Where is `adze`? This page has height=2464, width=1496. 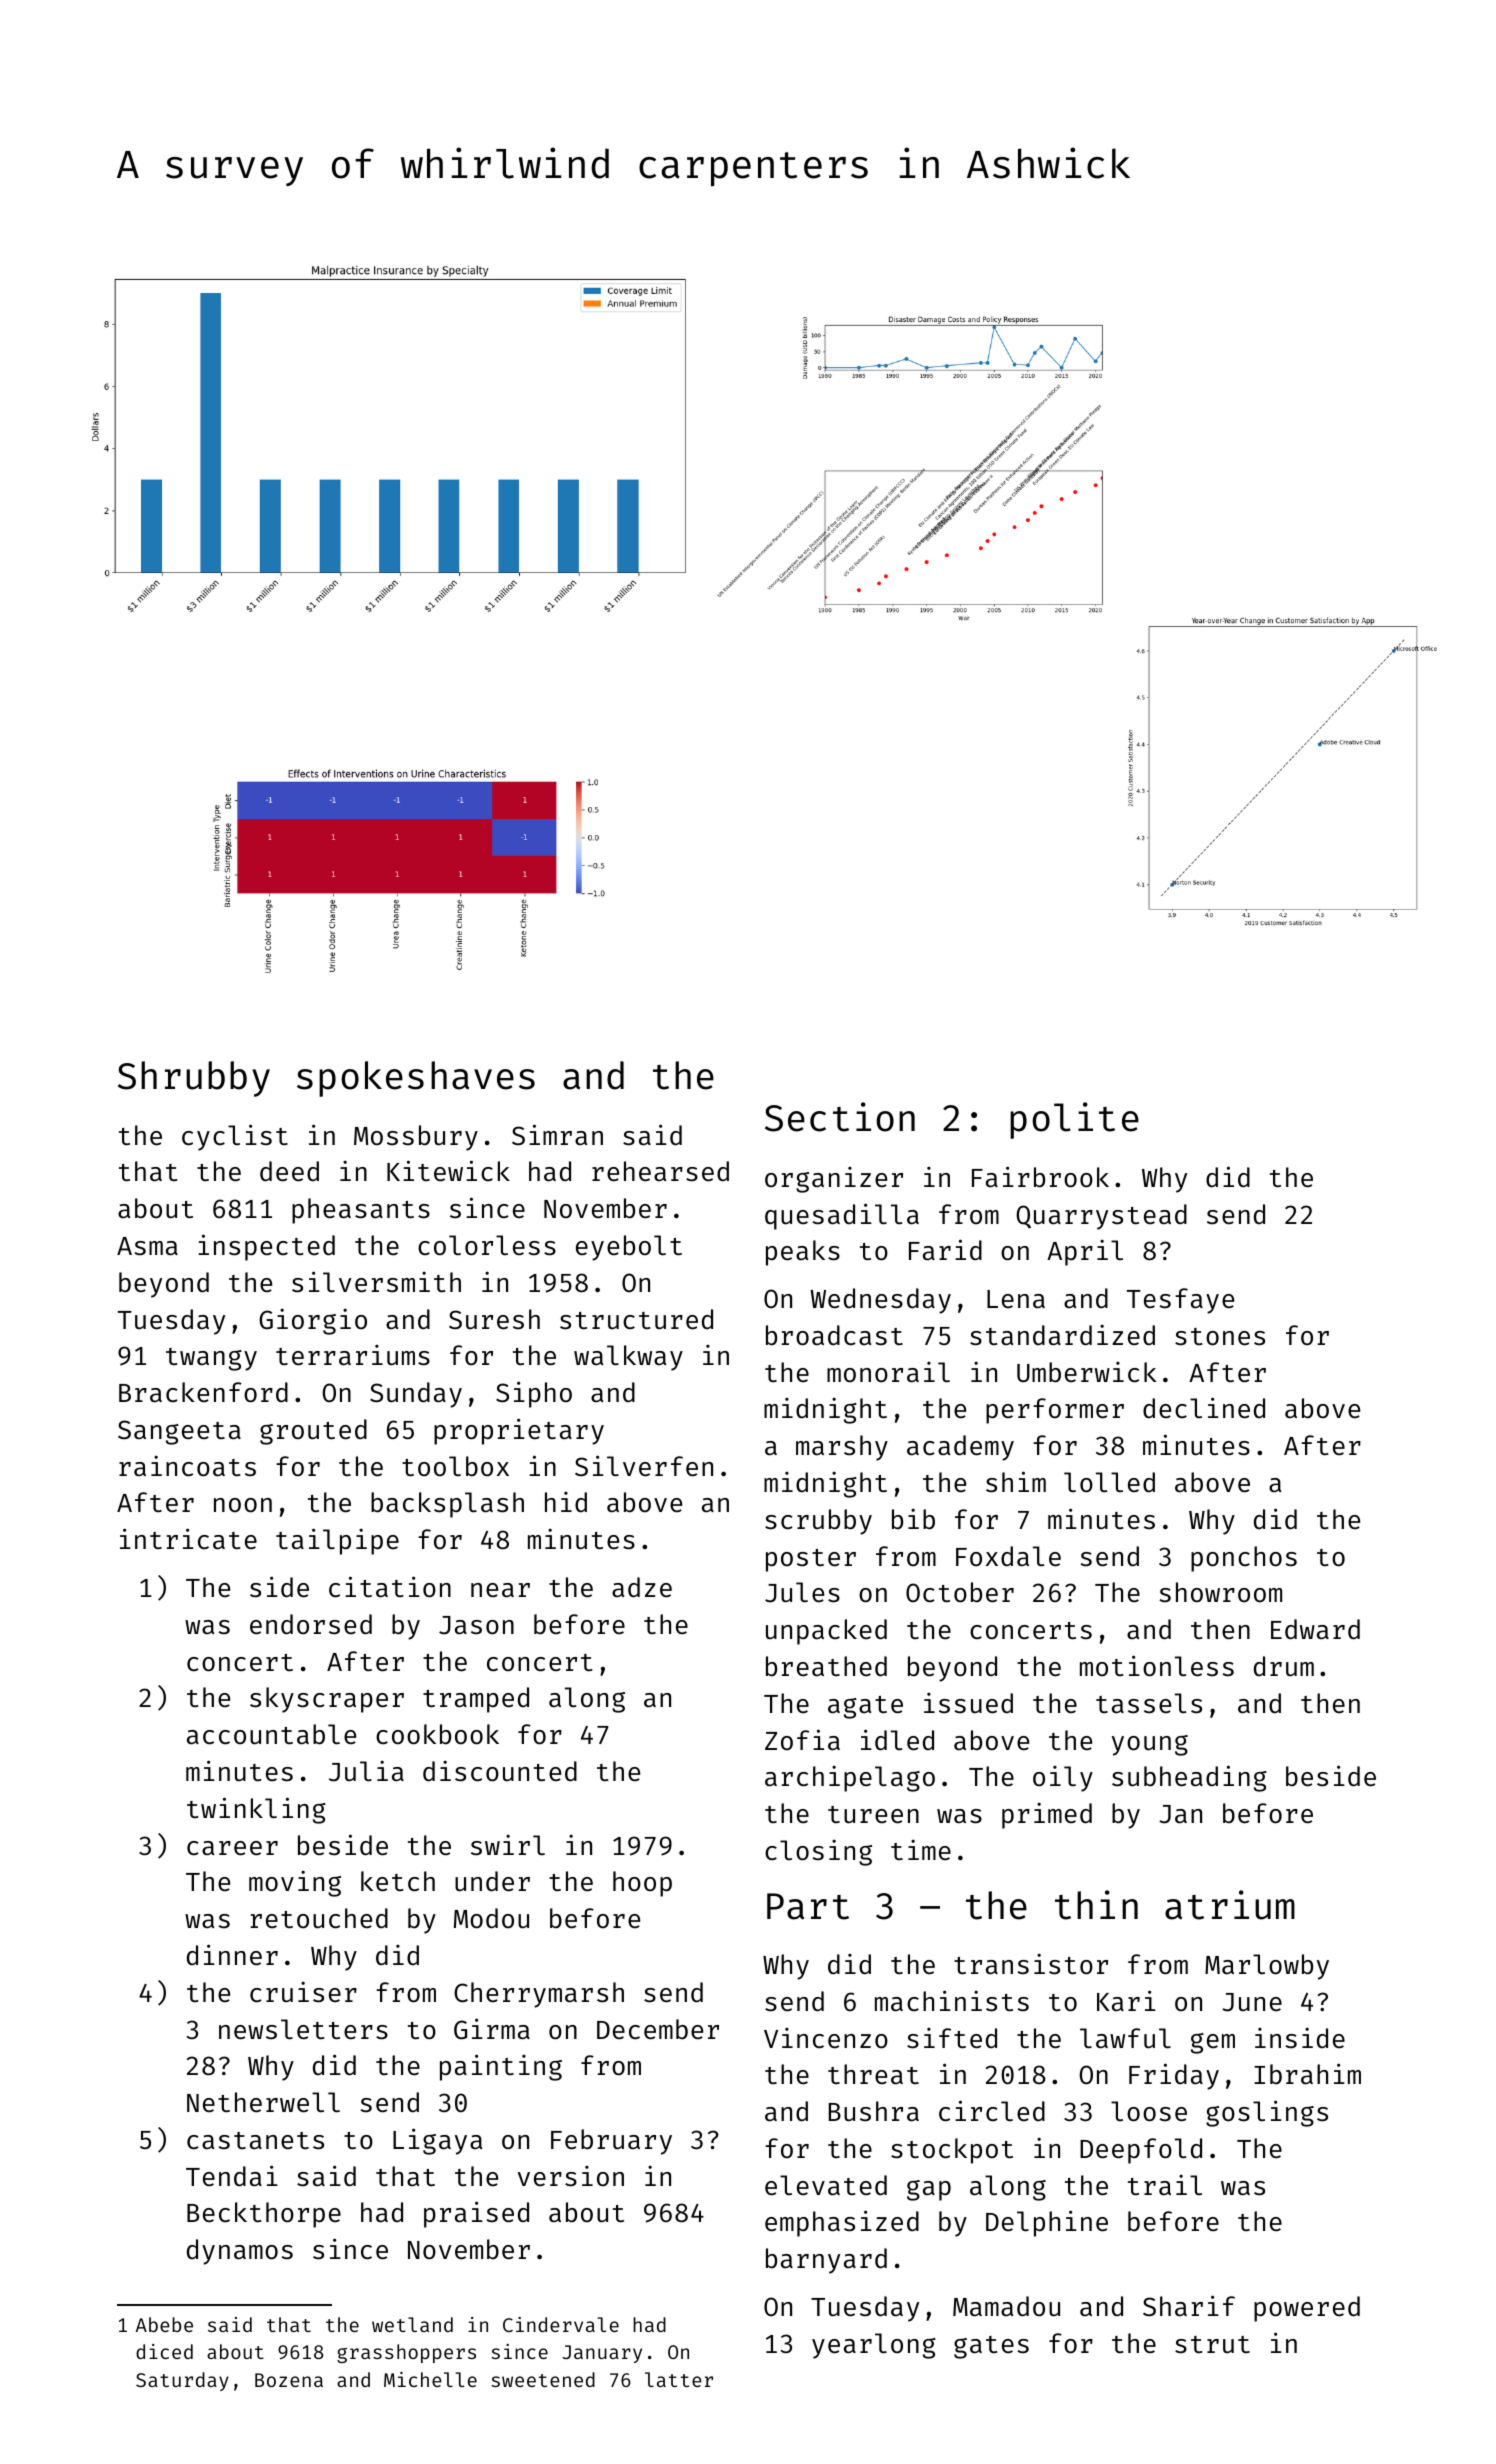
adze is located at coordinates (642, 1587).
